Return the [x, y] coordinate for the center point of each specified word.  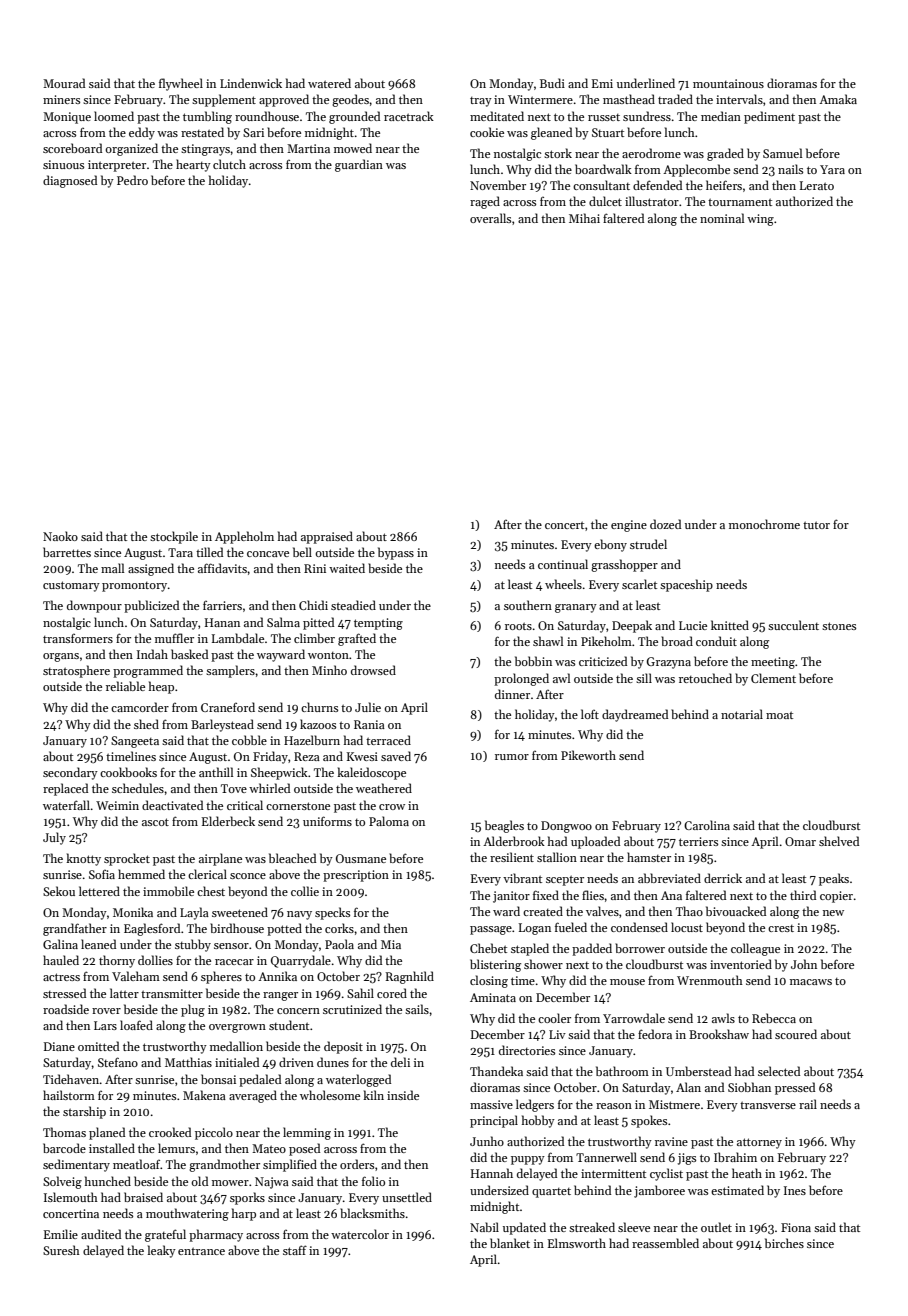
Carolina [707, 825]
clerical [207, 874]
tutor [816, 525]
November [498, 185]
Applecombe [696, 170]
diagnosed [70, 181]
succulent [793, 625]
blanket [510, 1243]
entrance [201, 1251]
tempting [378, 624]
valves [602, 911]
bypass [396, 553]
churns [319, 707]
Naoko [60, 536]
